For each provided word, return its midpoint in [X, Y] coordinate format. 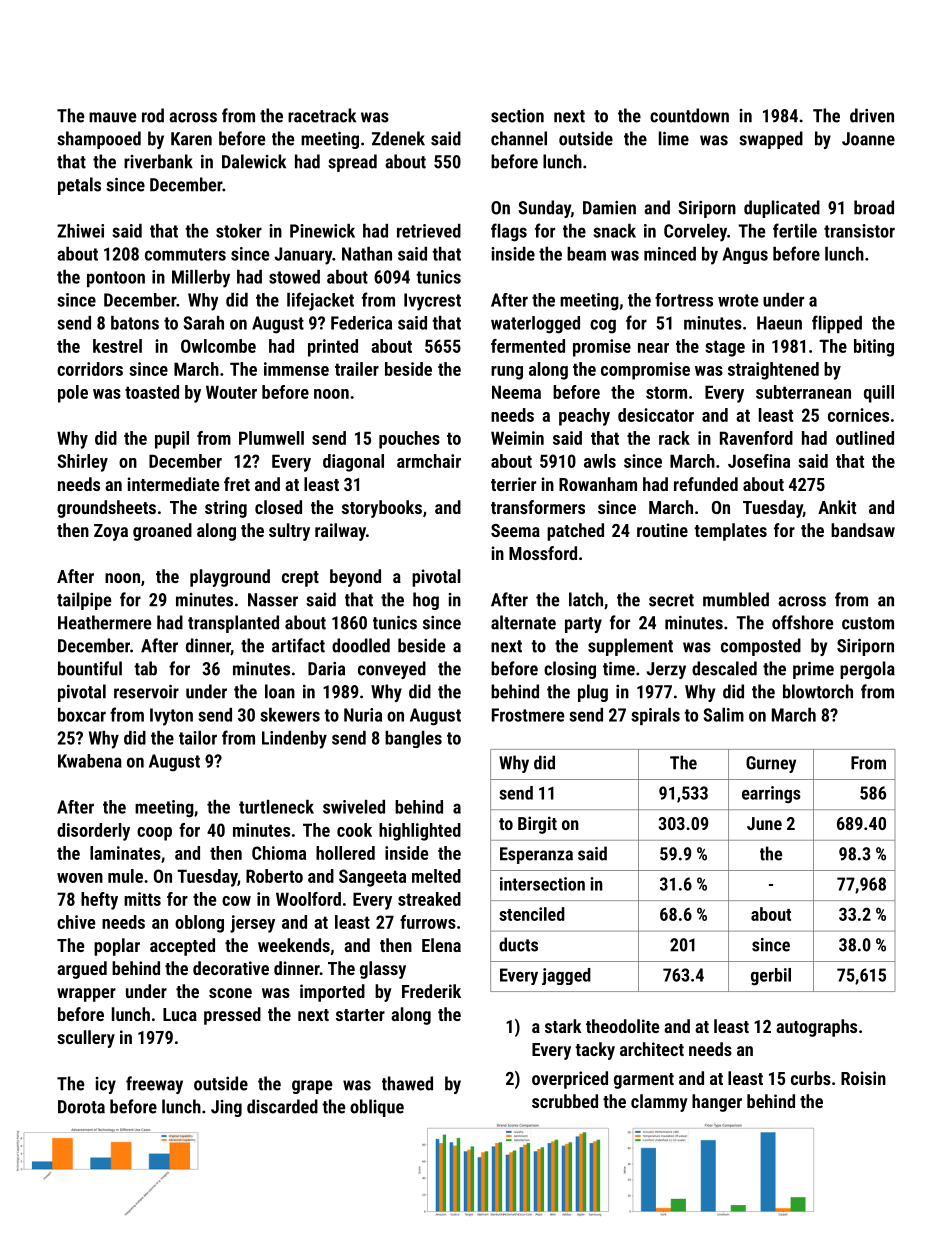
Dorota [81, 1107]
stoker [239, 231]
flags [509, 232]
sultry [289, 532]
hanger [717, 1103]
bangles [413, 739]
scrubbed [565, 1101]
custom [868, 623]
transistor [859, 231]
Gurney [771, 764]
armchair [429, 461]
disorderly [93, 832]
